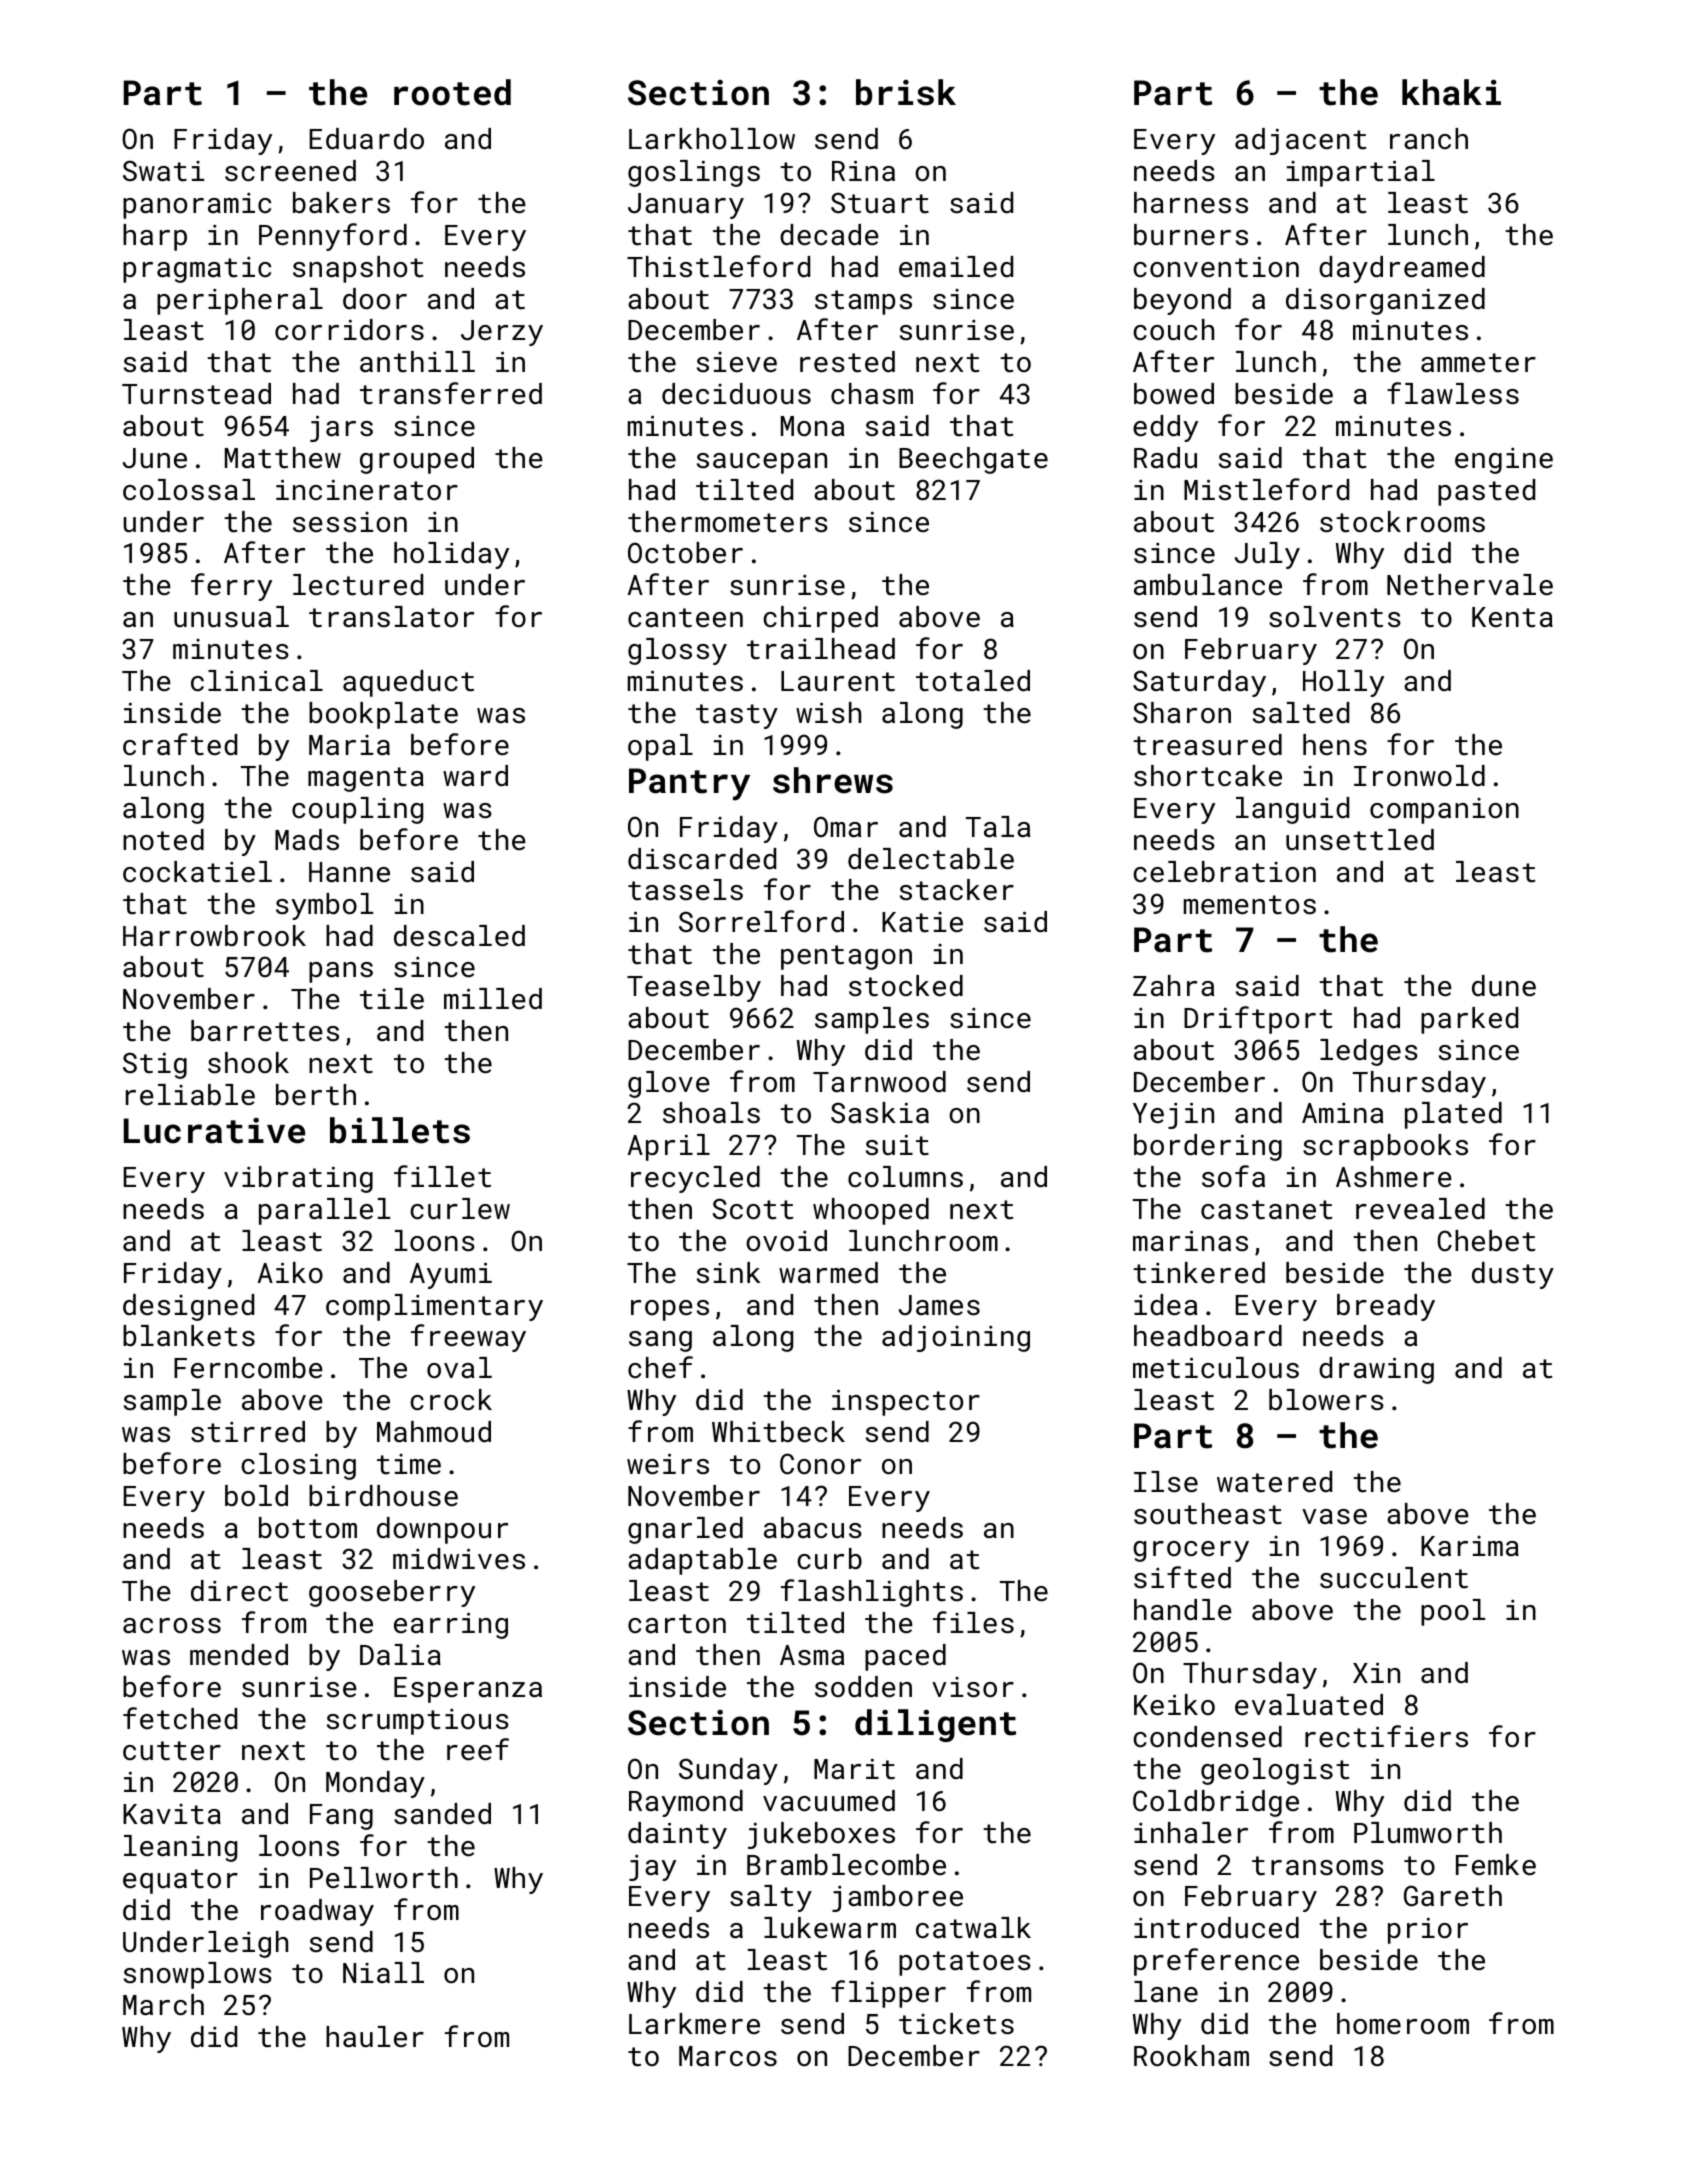 The image size is (1683, 2178). I want to click on brisk, so click(906, 92).
